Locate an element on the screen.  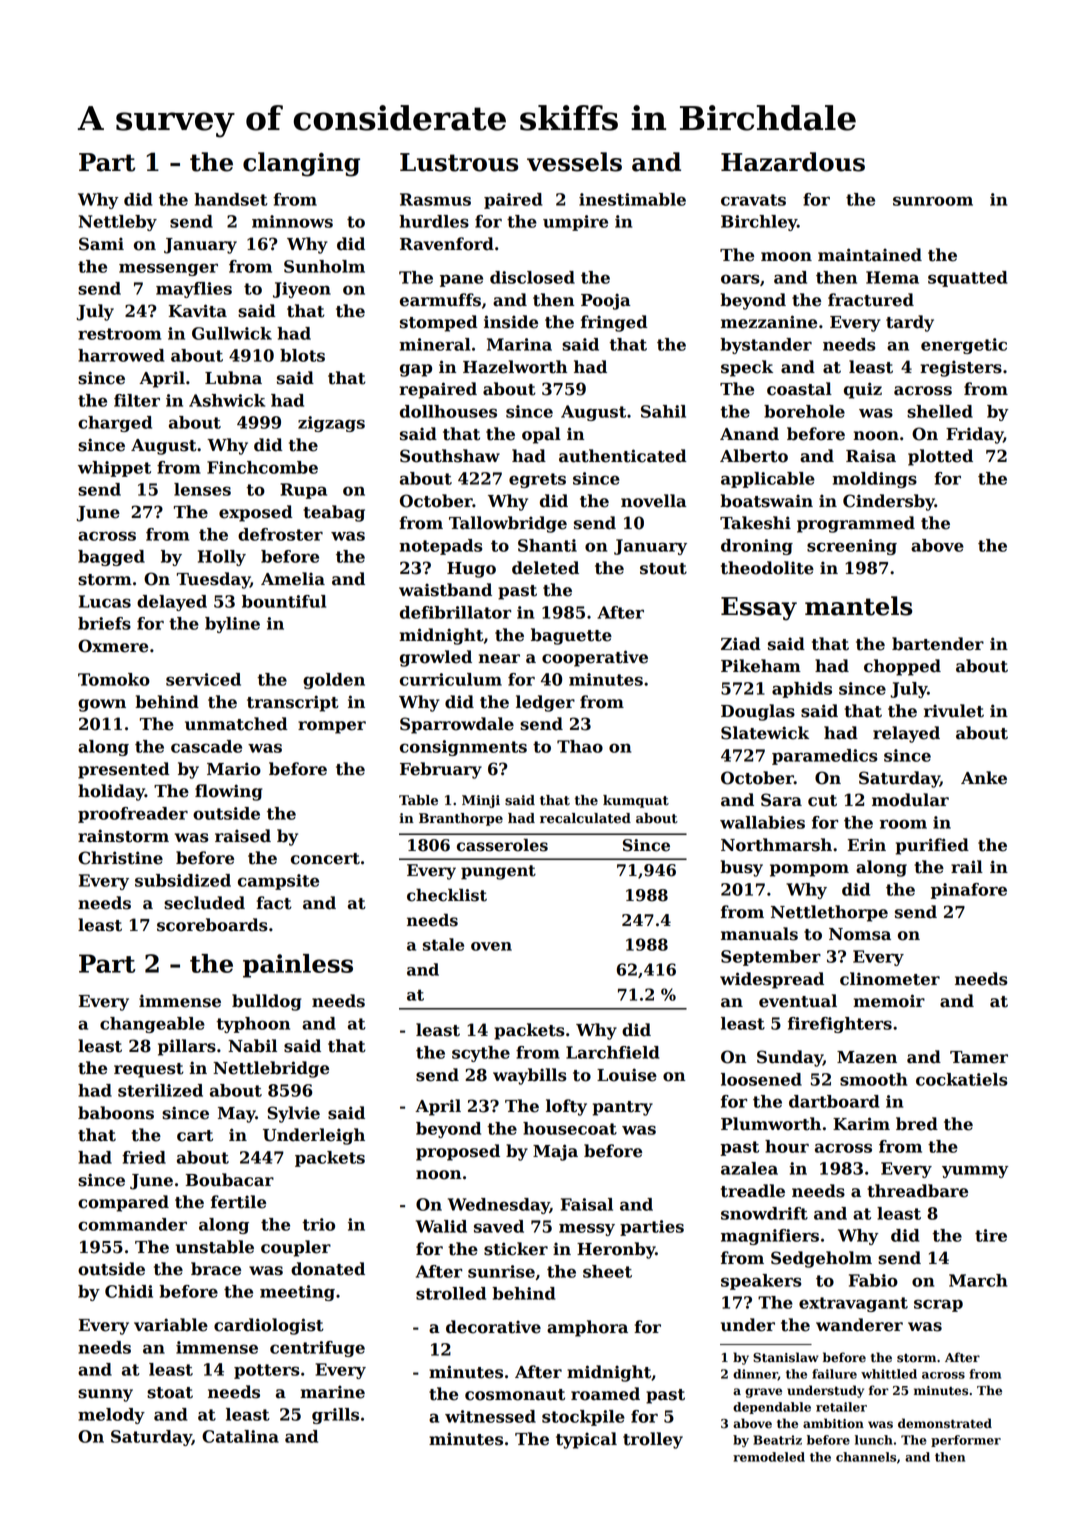
handset is located at coordinates (231, 199).
